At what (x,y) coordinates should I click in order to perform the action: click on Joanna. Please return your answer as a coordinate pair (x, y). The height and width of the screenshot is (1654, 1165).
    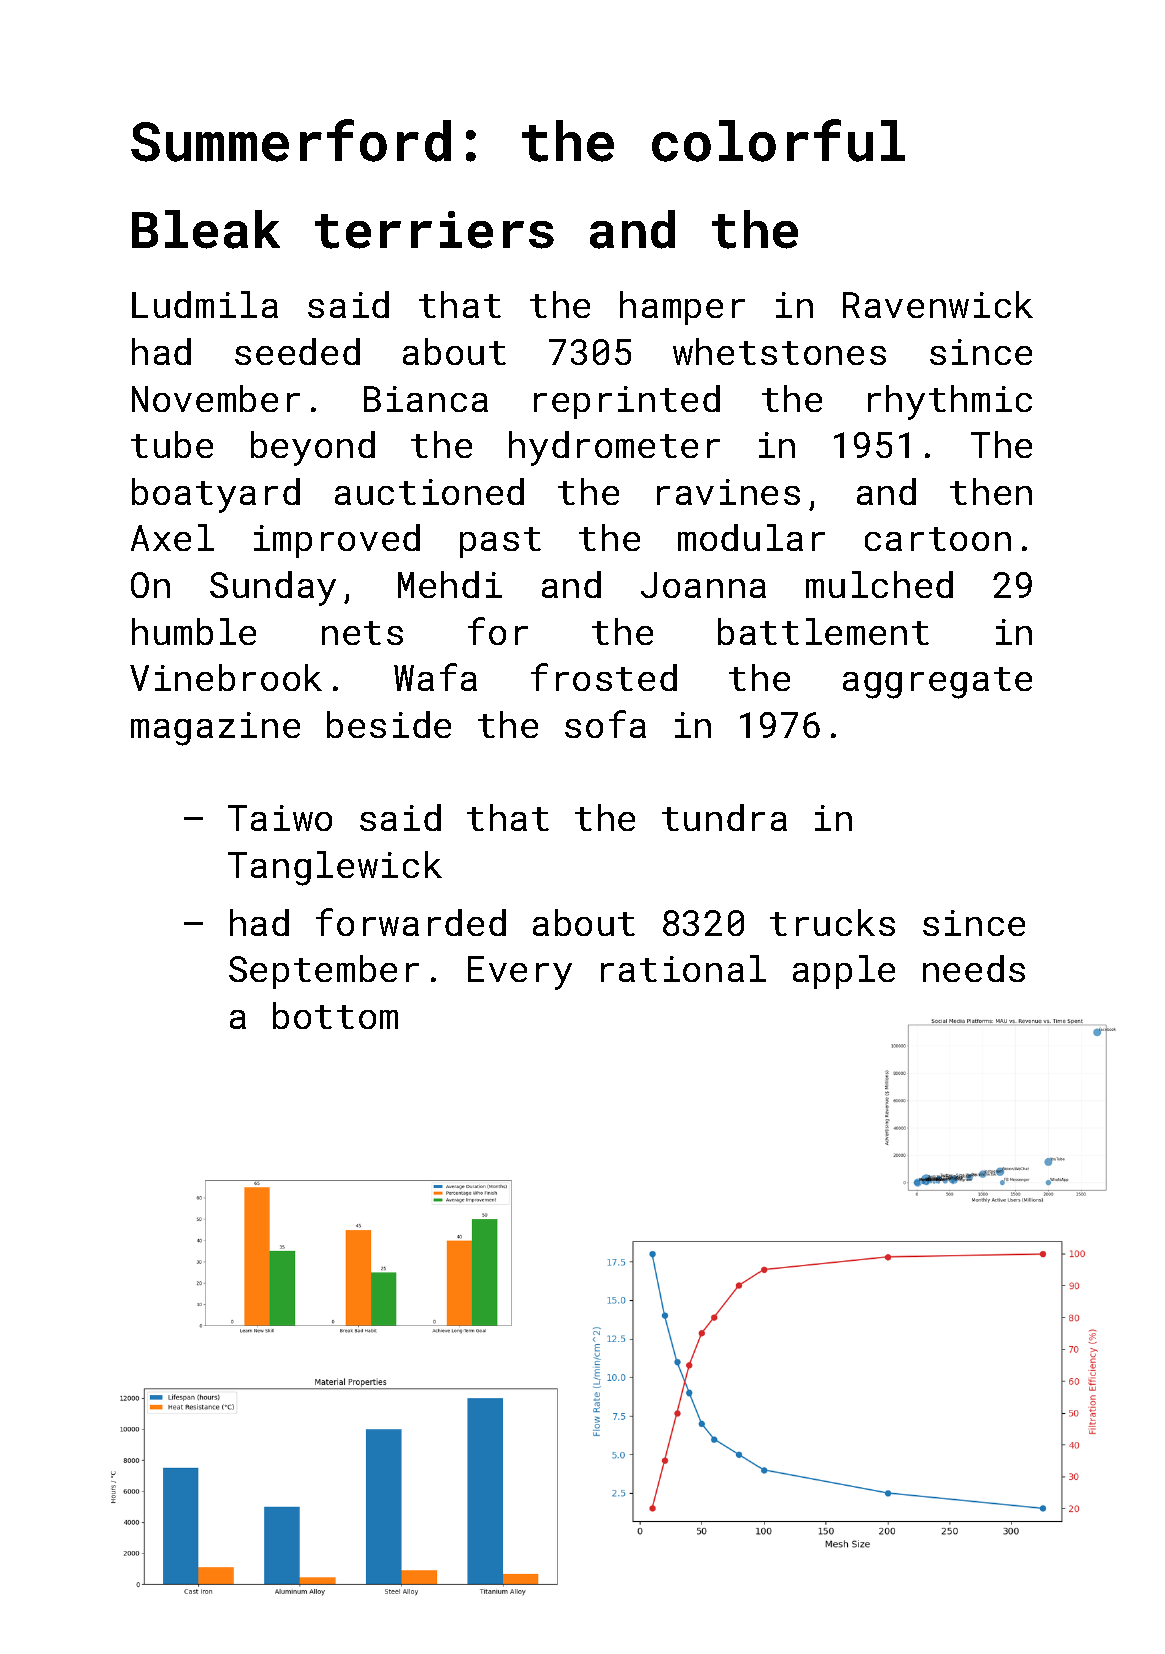
    Looking at the image, I should click on (703, 585).
